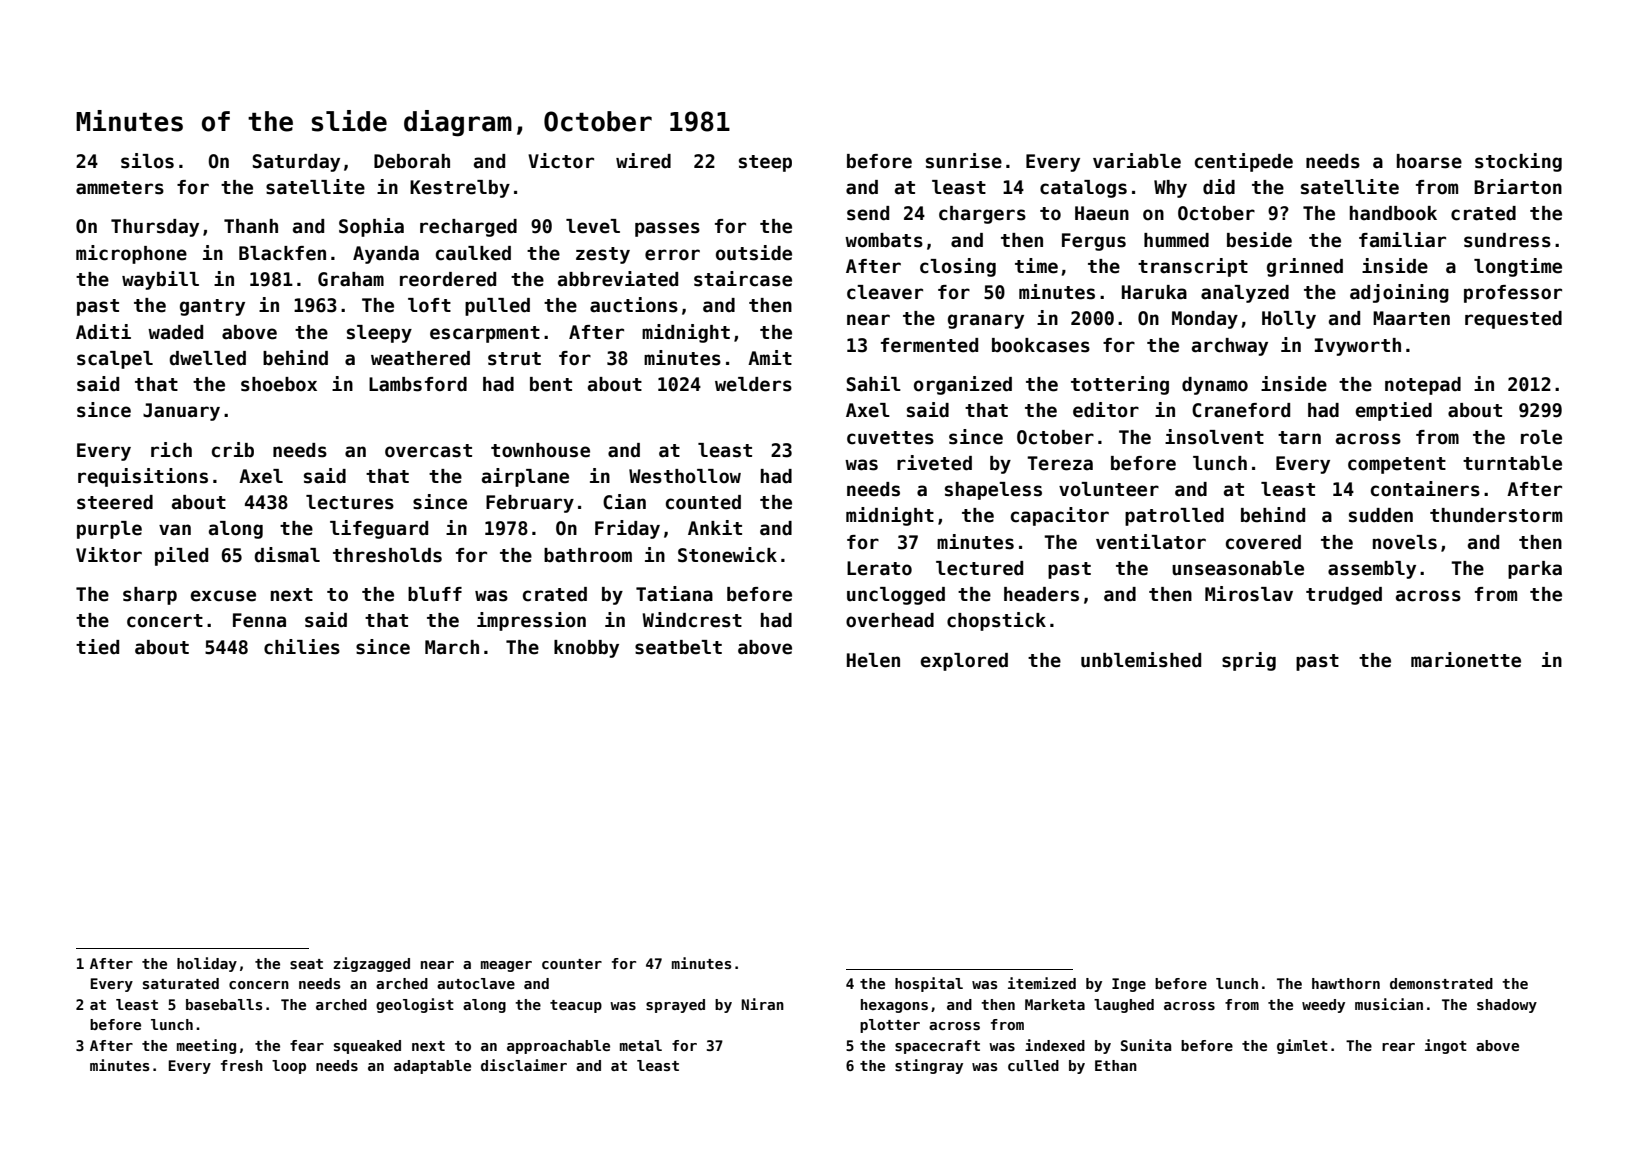  Describe the element at coordinates (1507, 240) in the page. I see `sundress` at that location.
